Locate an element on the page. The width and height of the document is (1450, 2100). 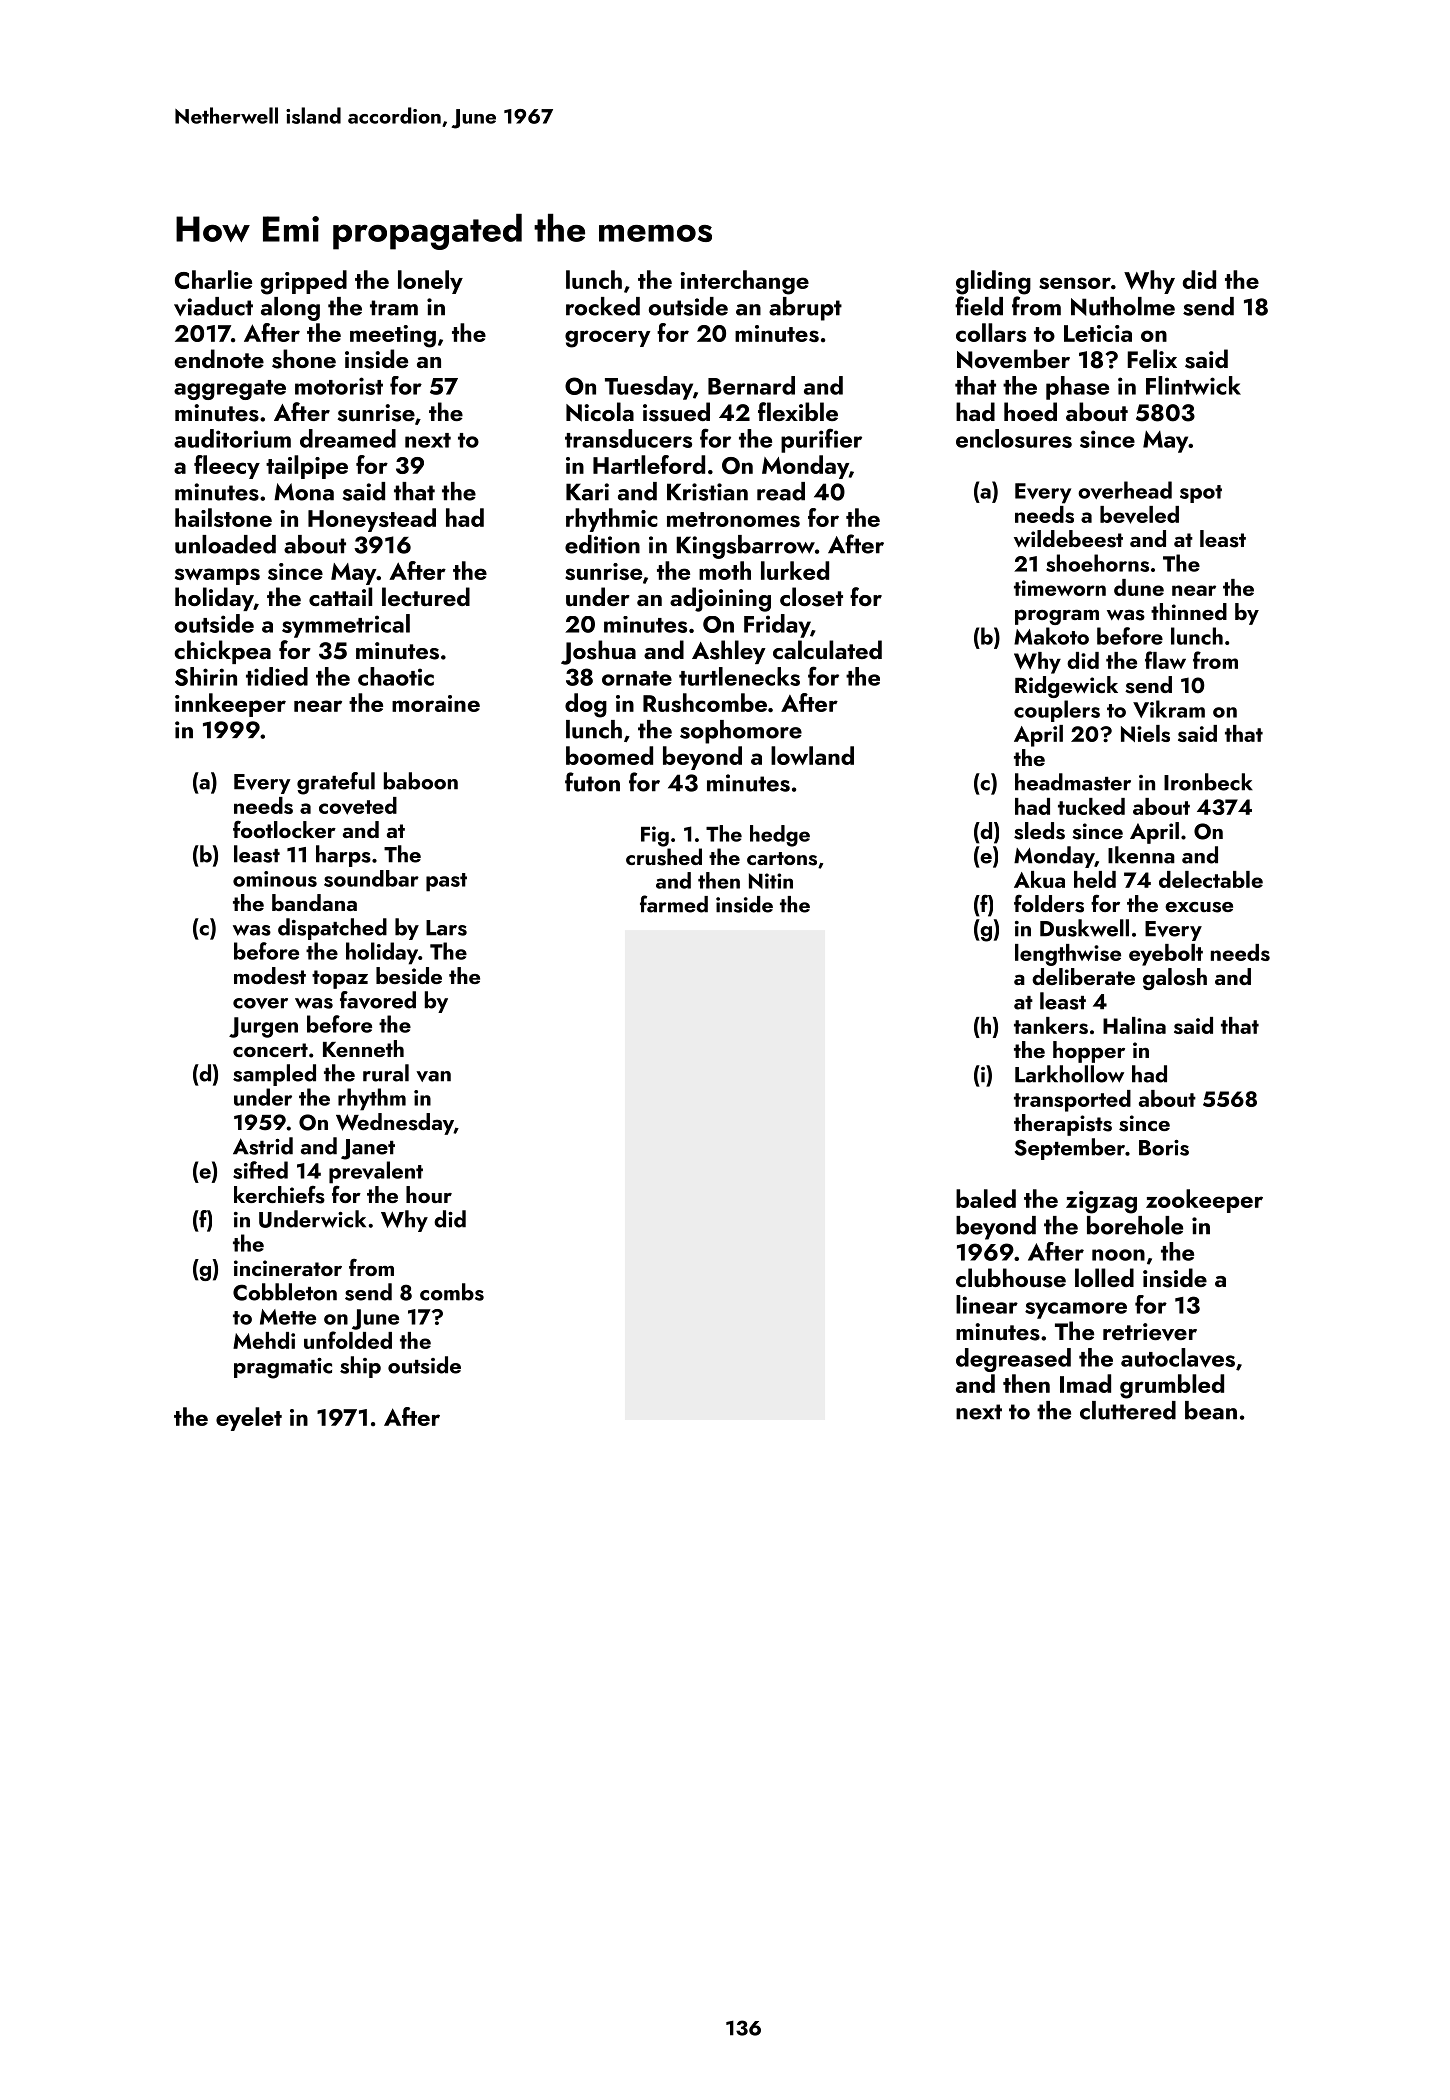
fleecy is located at coordinates (227, 467).
